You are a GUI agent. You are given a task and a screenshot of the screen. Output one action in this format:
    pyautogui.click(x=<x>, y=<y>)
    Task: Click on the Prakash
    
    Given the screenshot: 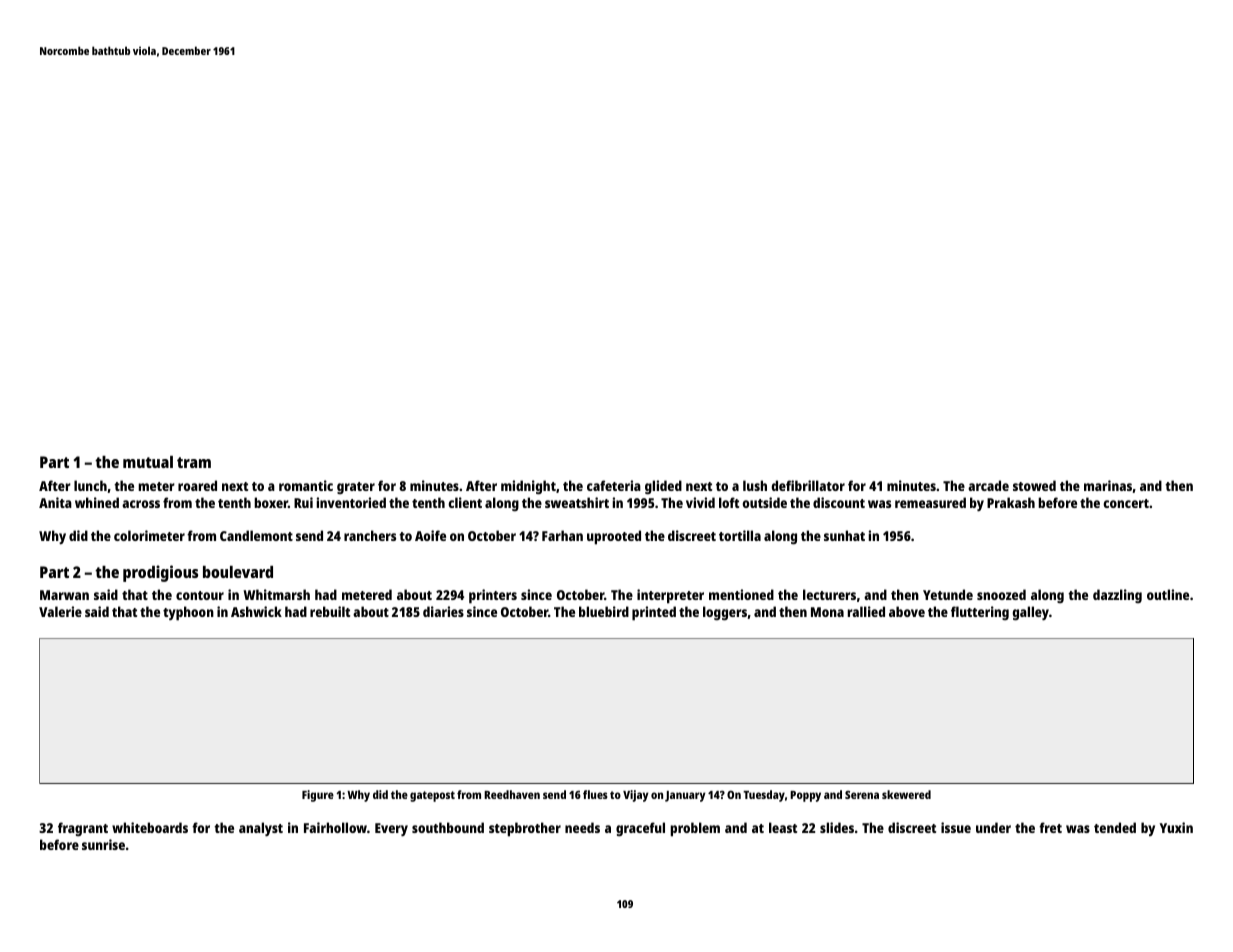 What is the action you would take?
    pyautogui.click(x=1011, y=502)
